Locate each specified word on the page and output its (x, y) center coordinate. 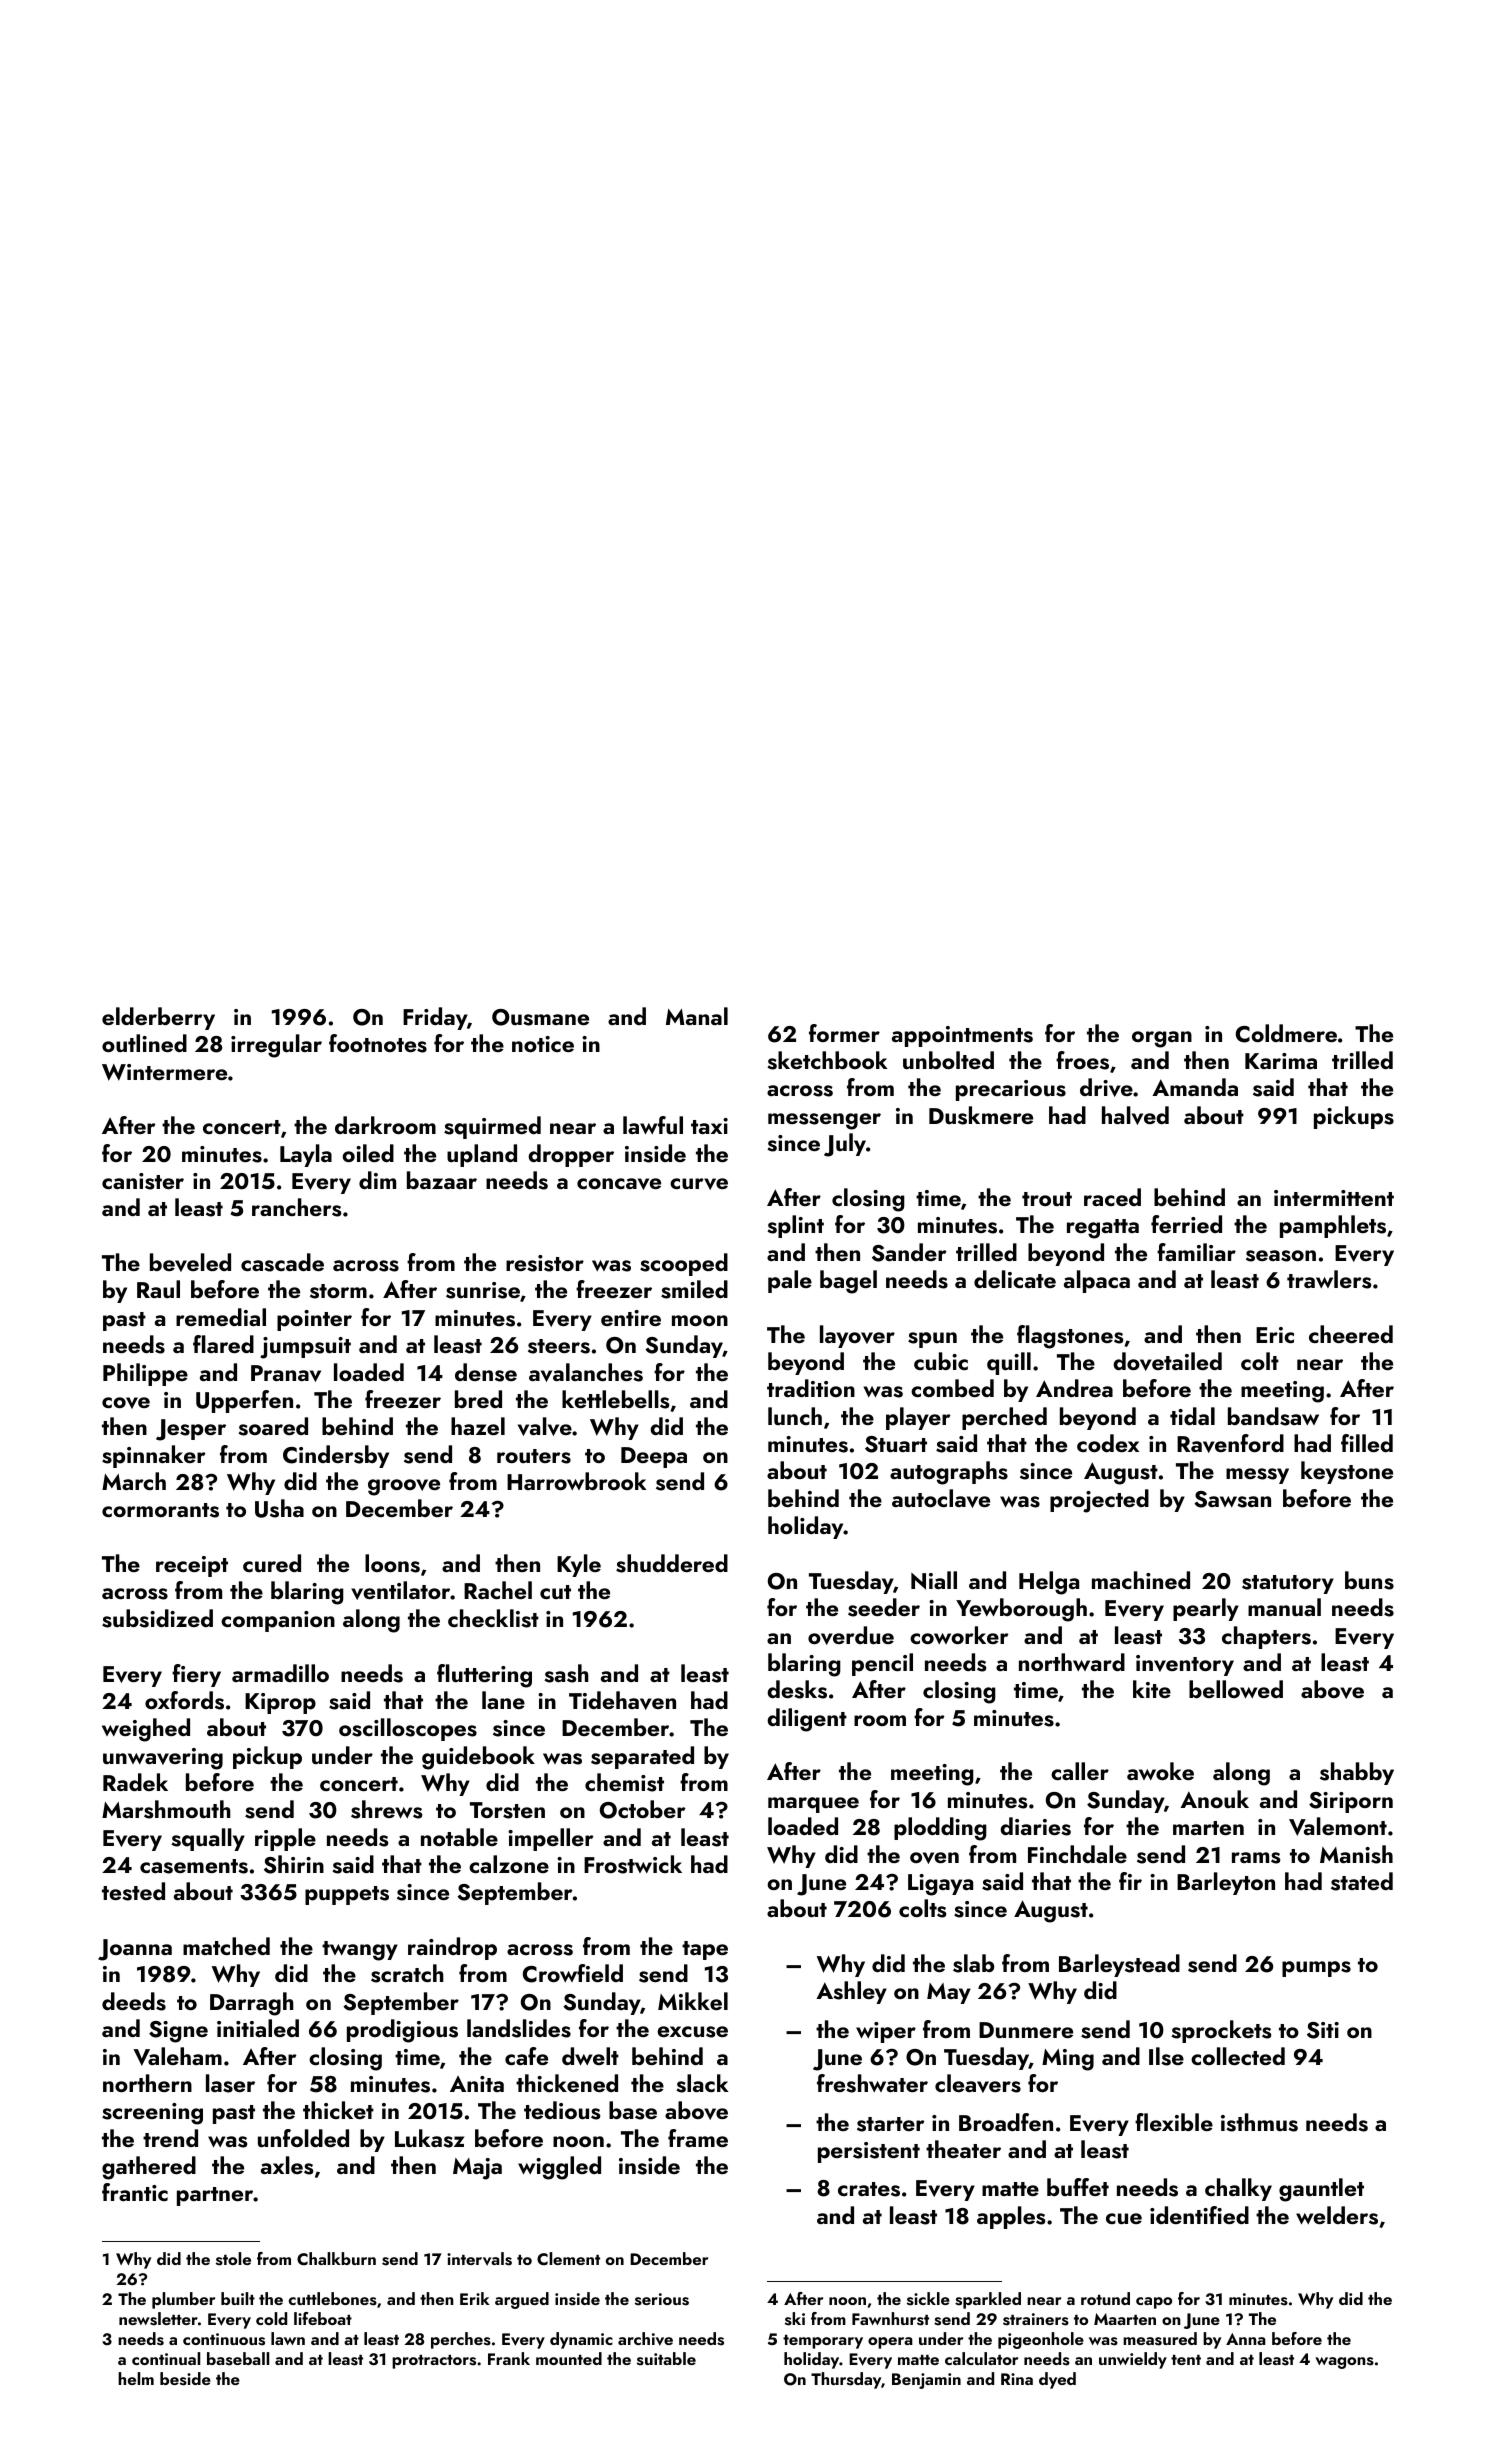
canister (143, 1181)
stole (233, 2259)
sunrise (483, 1290)
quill (1009, 1363)
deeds (134, 2001)
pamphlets (1333, 1226)
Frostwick (633, 1864)
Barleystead (1119, 1965)
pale (790, 1281)
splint (795, 1226)
